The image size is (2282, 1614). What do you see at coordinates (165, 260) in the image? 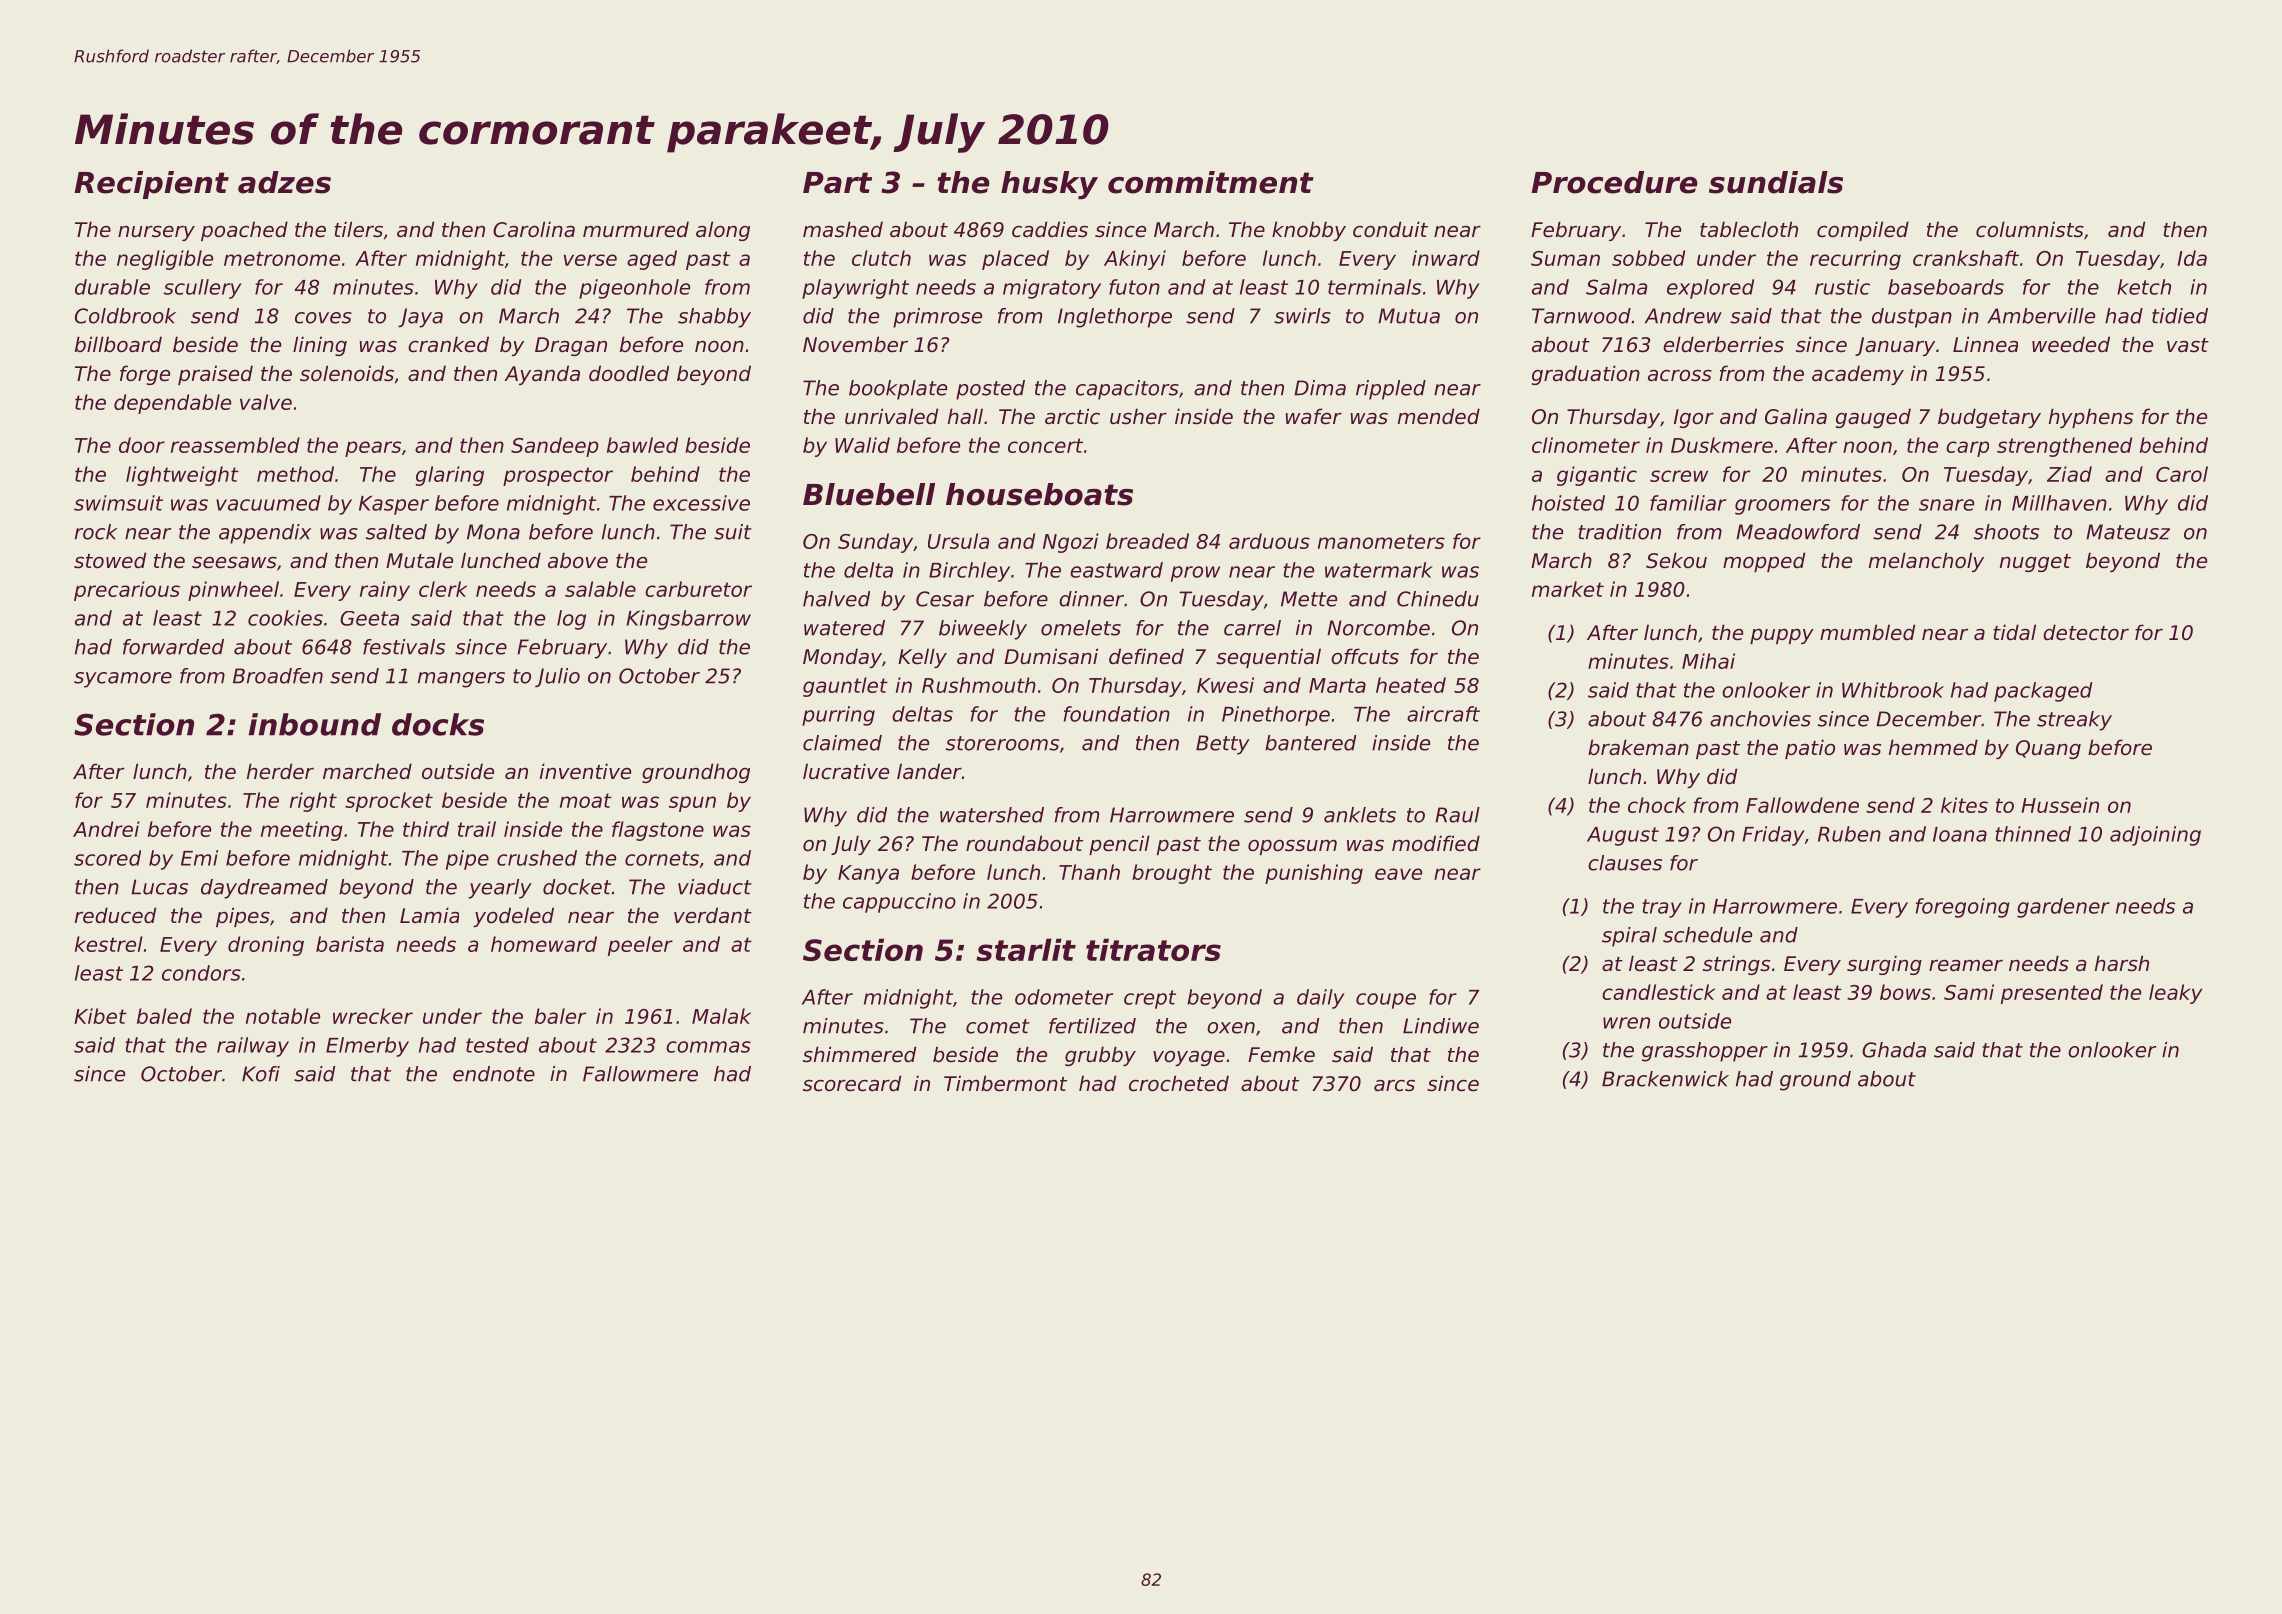
I see `negligible` at bounding box center [165, 260].
